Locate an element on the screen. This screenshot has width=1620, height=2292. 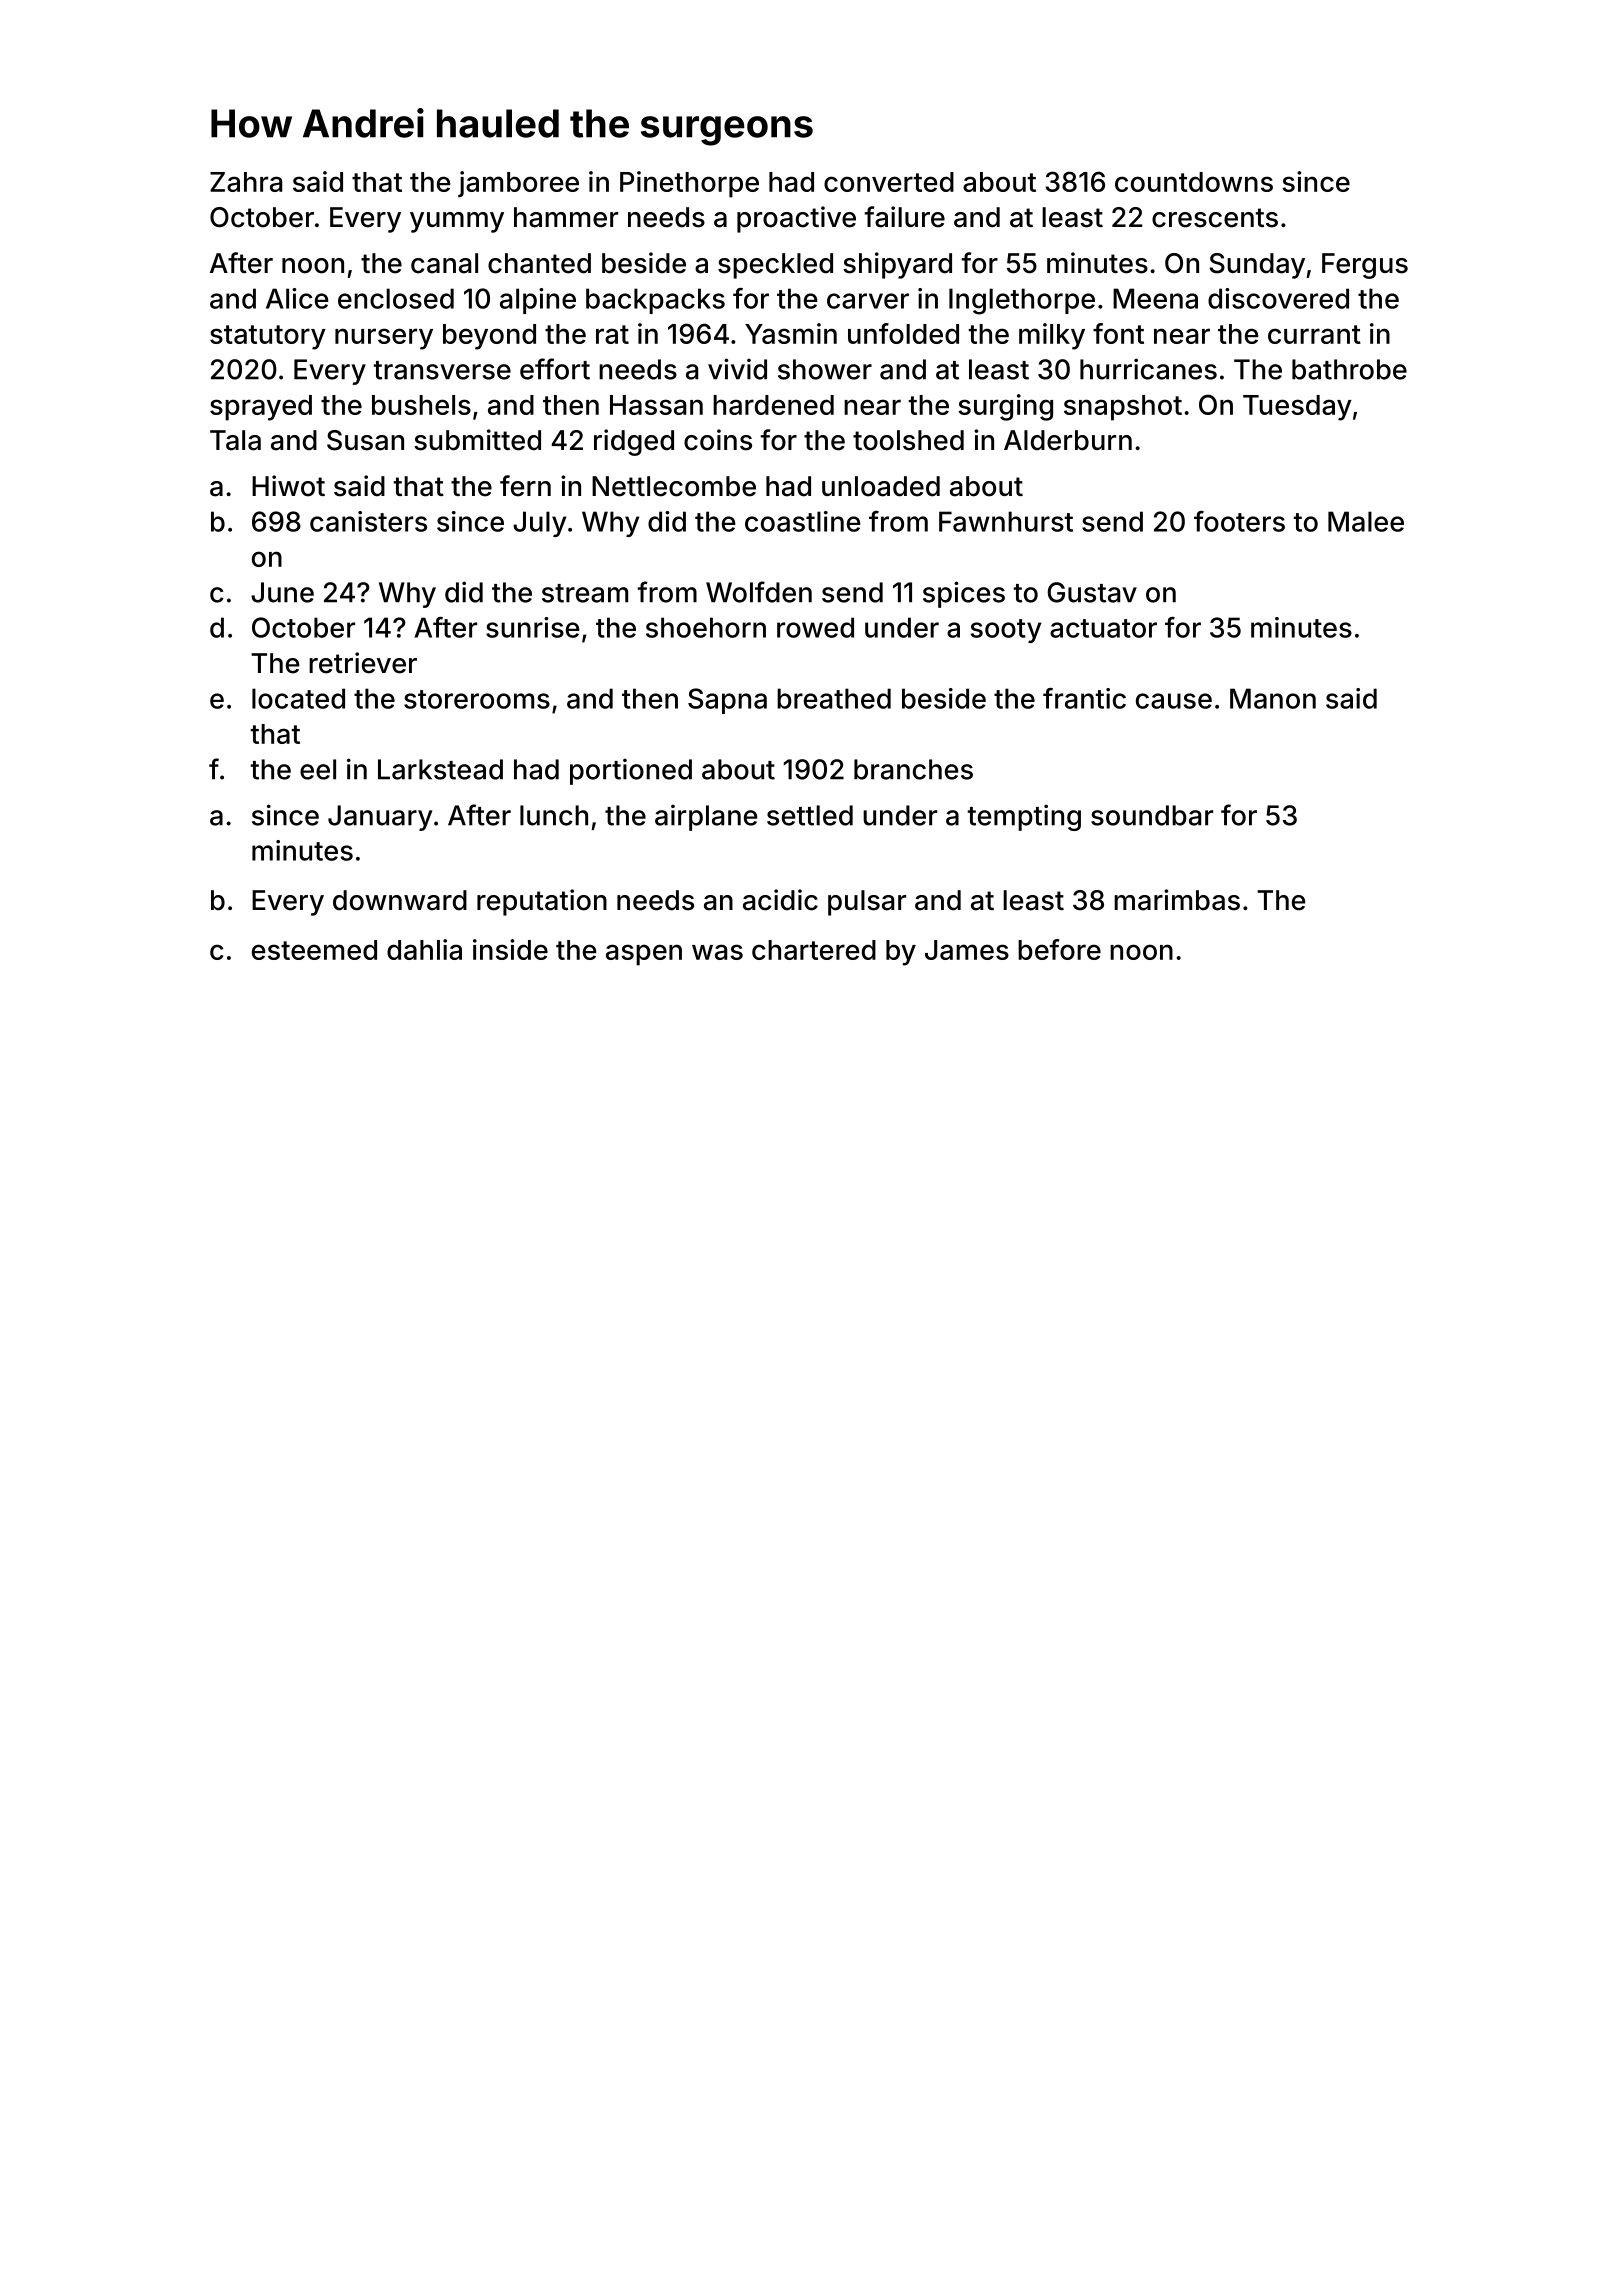
was is located at coordinates (717, 952).
